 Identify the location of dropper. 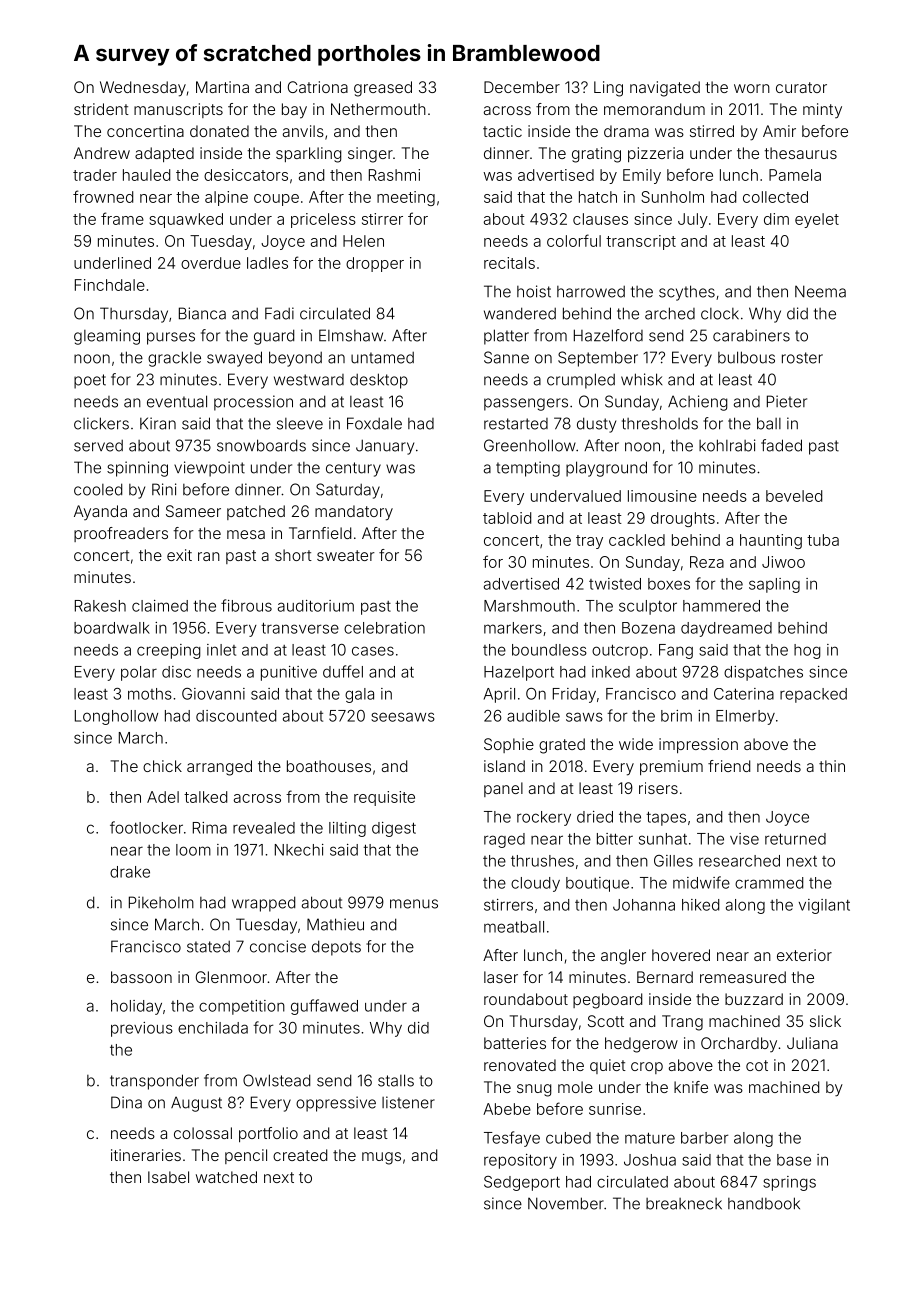
(375, 264).
